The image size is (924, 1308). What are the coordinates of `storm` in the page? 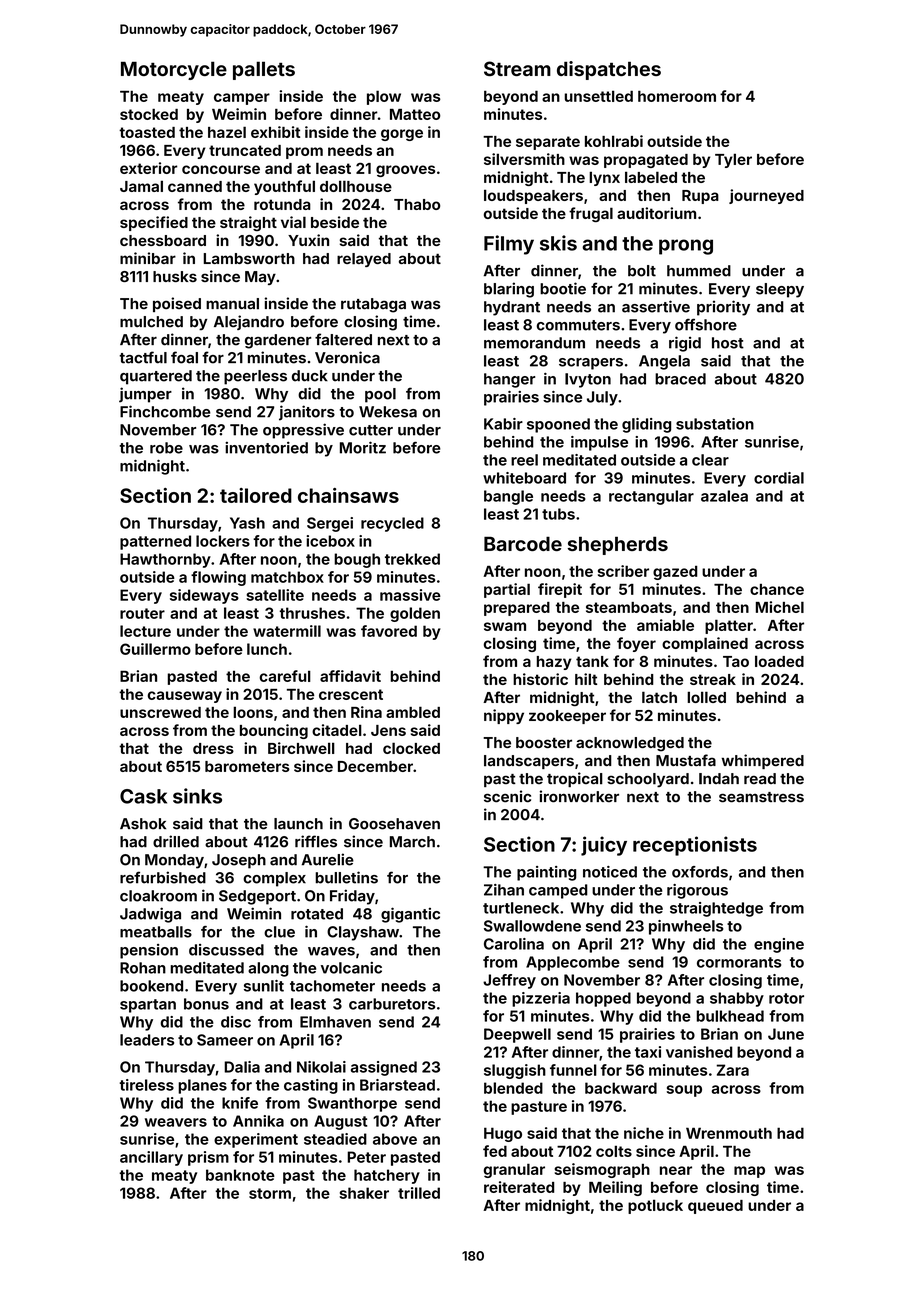 It's located at (270, 1193).
